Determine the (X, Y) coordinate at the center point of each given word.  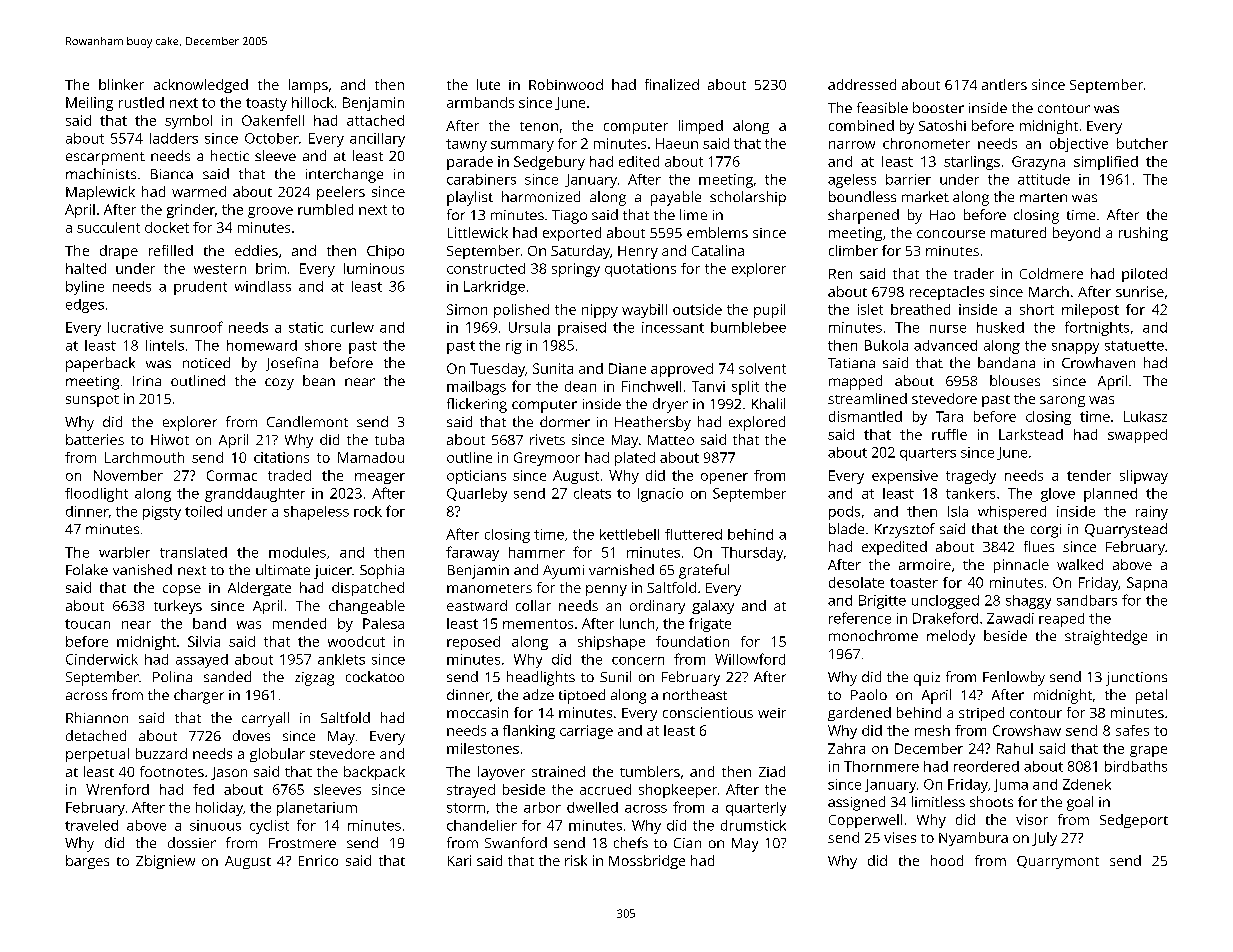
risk (576, 860)
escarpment (105, 158)
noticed (206, 362)
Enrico (318, 860)
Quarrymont (1058, 862)
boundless (862, 196)
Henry (638, 252)
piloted (1144, 275)
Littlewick (478, 232)
